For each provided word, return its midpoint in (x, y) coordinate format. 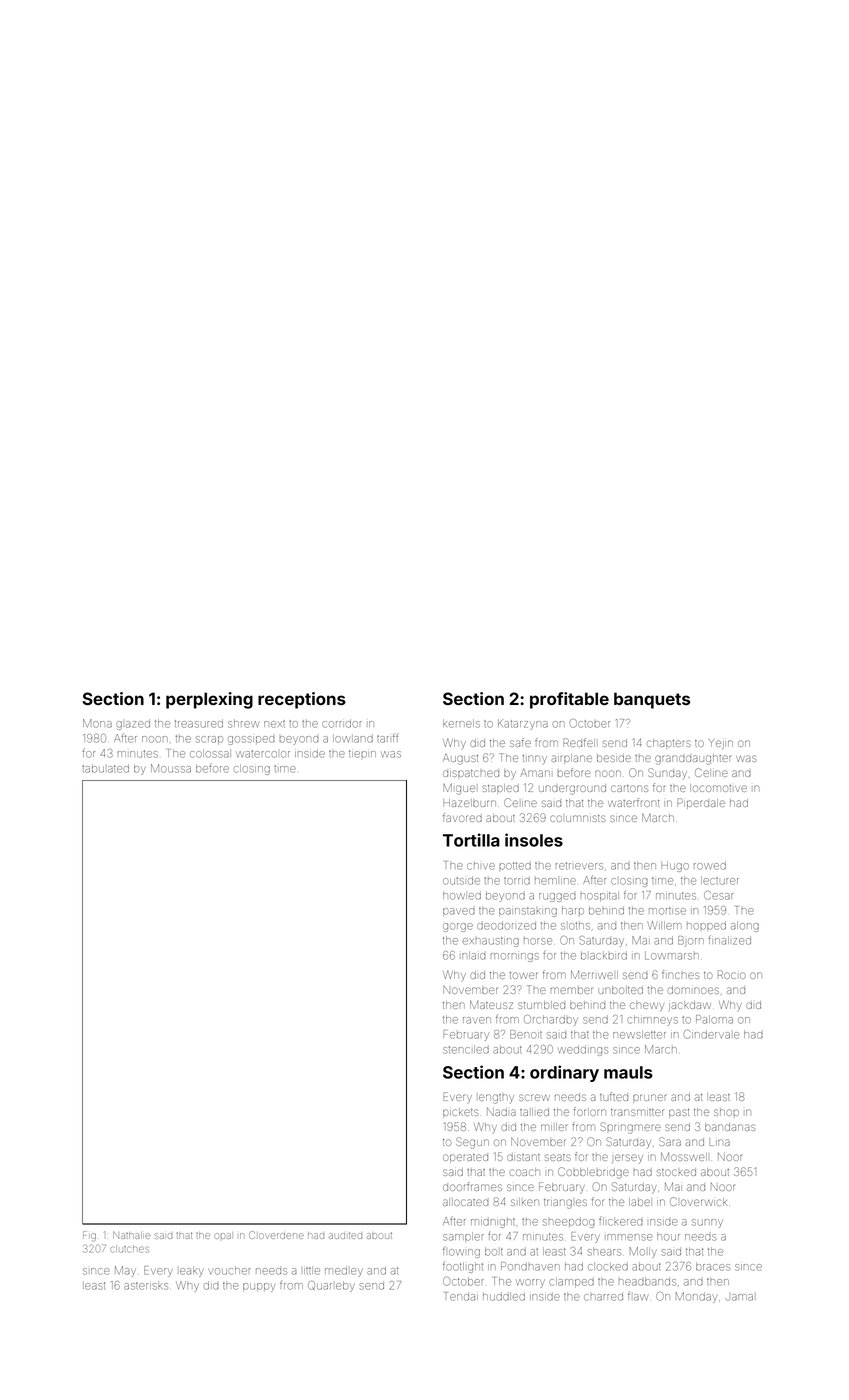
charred (603, 1297)
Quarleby (331, 1286)
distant (523, 1157)
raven (477, 1020)
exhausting (491, 942)
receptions (302, 700)
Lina (719, 1142)
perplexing (209, 700)
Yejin (721, 744)
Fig (89, 1236)
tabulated (105, 768)
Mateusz (491, 1004)
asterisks (146, 1286)
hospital (600, 896)
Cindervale (711, 1034)
